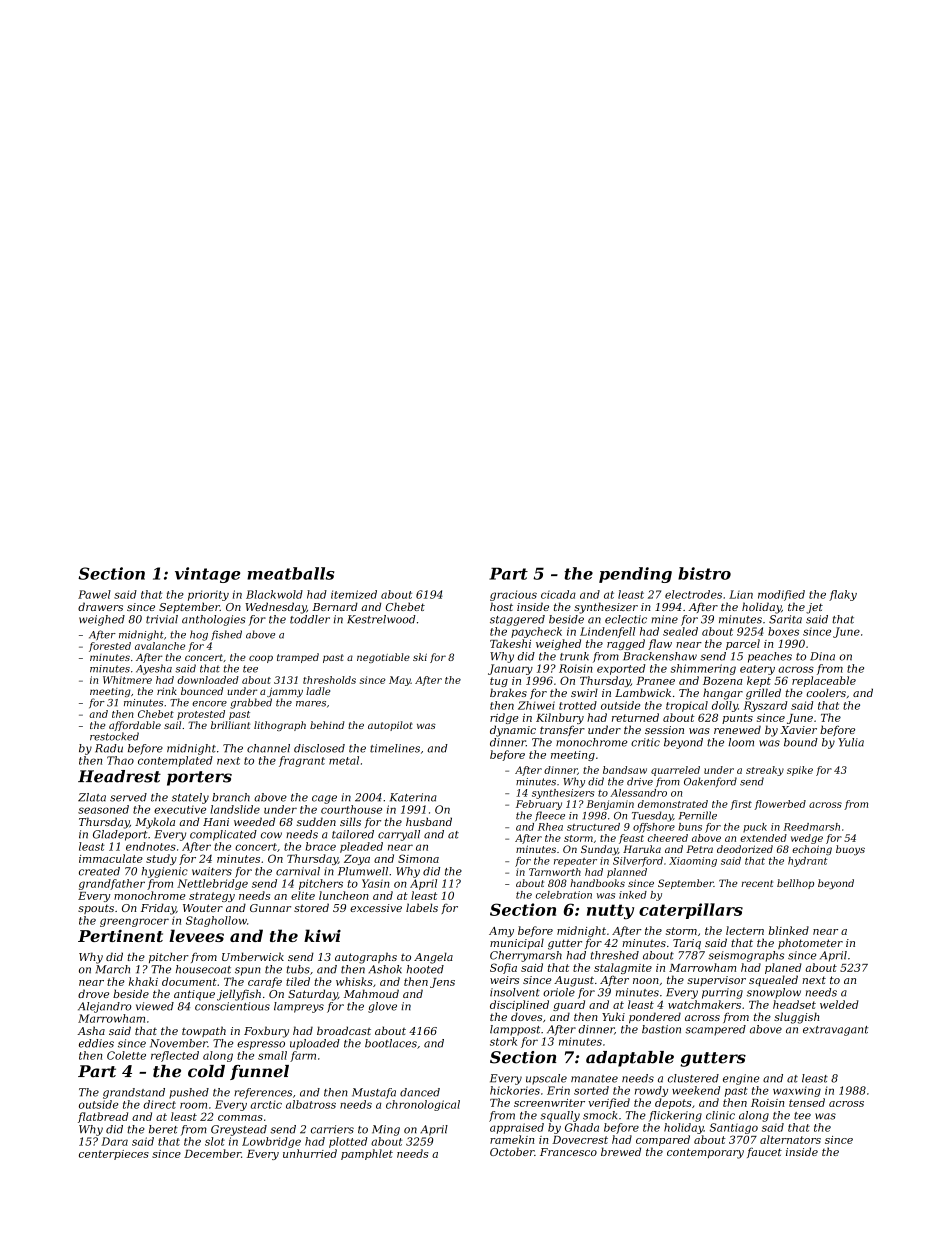  What do you see at coordinates (399, 835) in the screenshot?
I see `carryall` at bounding box center [399, 835].
